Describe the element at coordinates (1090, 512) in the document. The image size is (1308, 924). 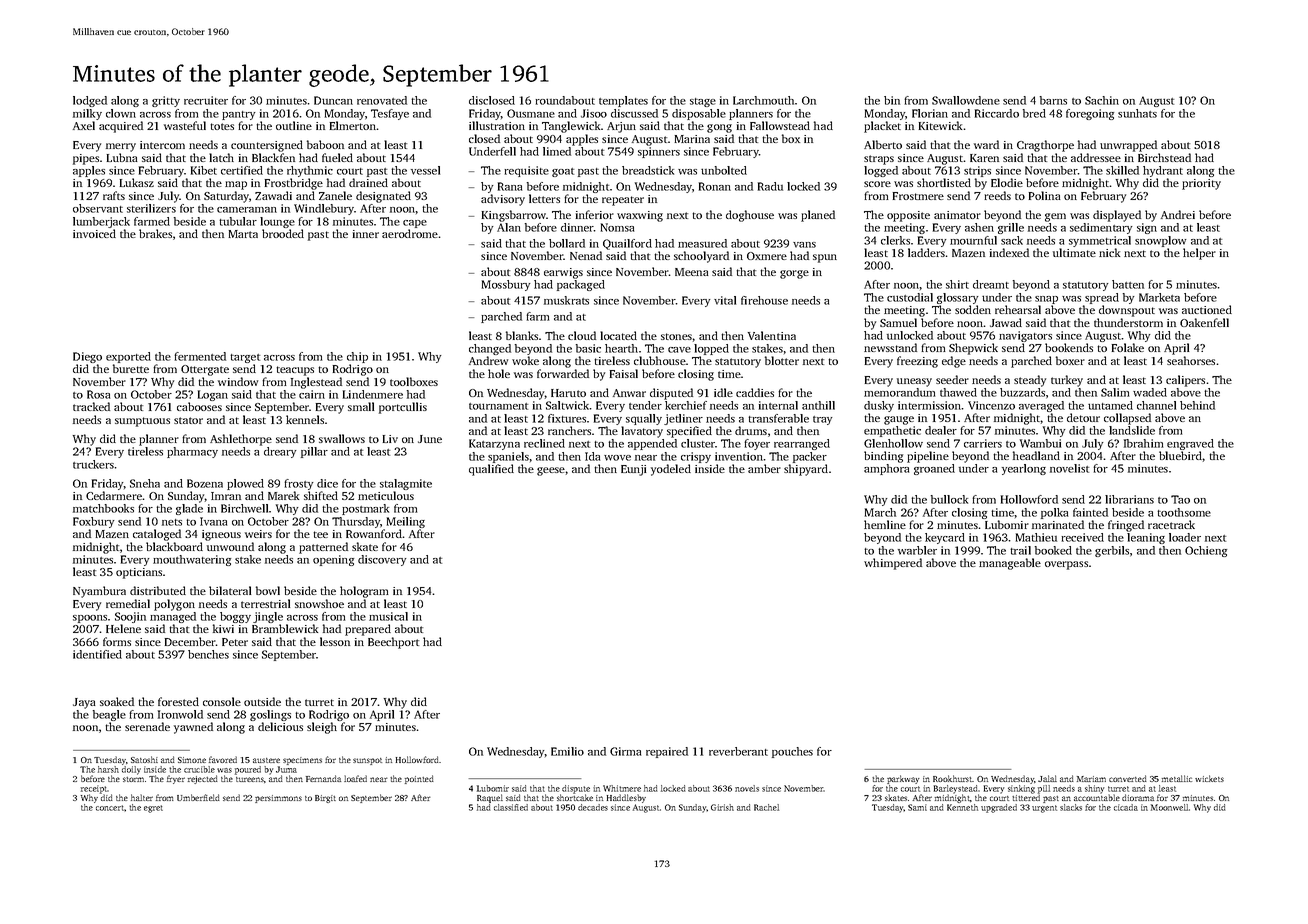
I see `fainted` at that location.
